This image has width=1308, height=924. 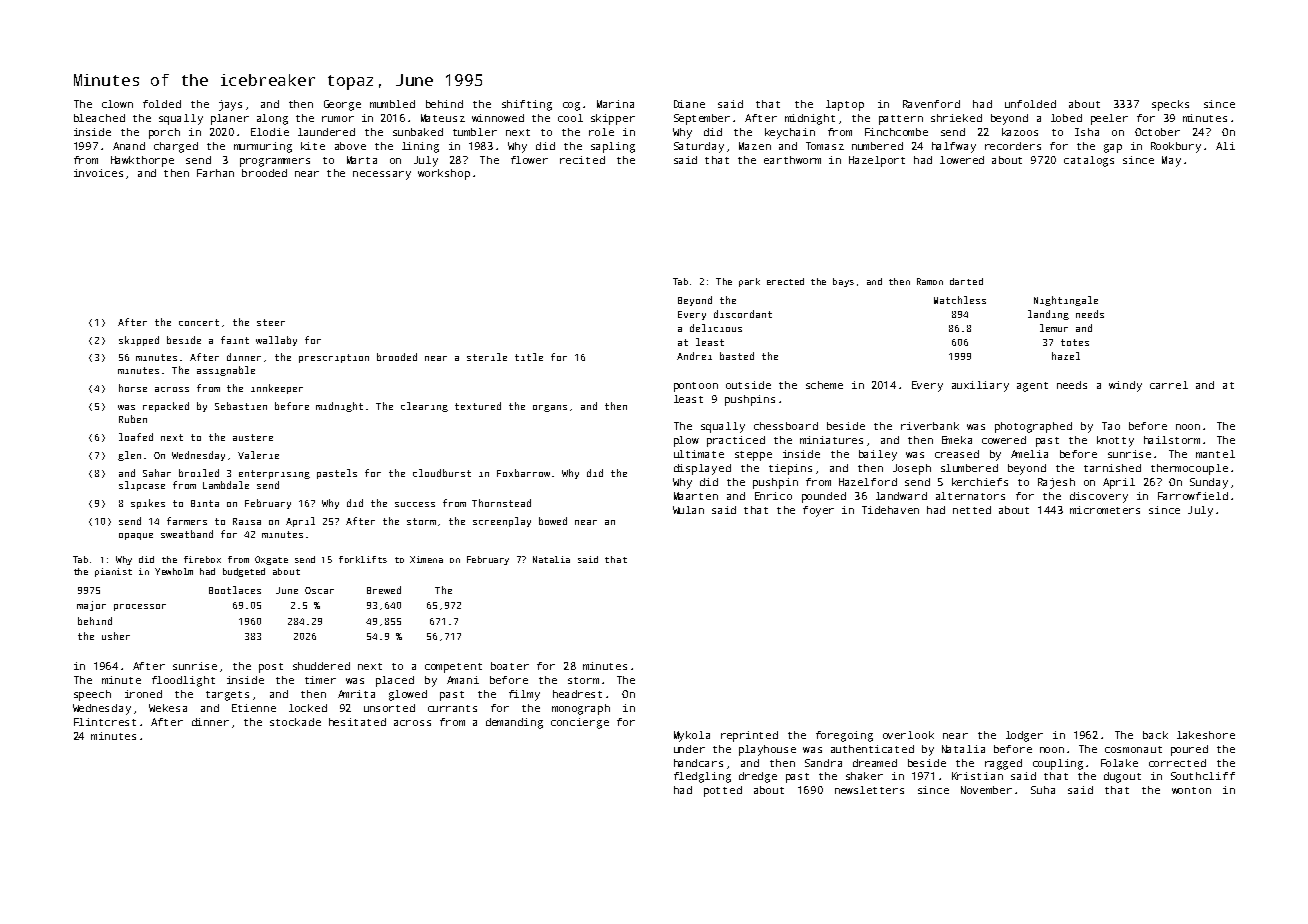 I want to click on catalogs, so click(x=1089, y=161).
